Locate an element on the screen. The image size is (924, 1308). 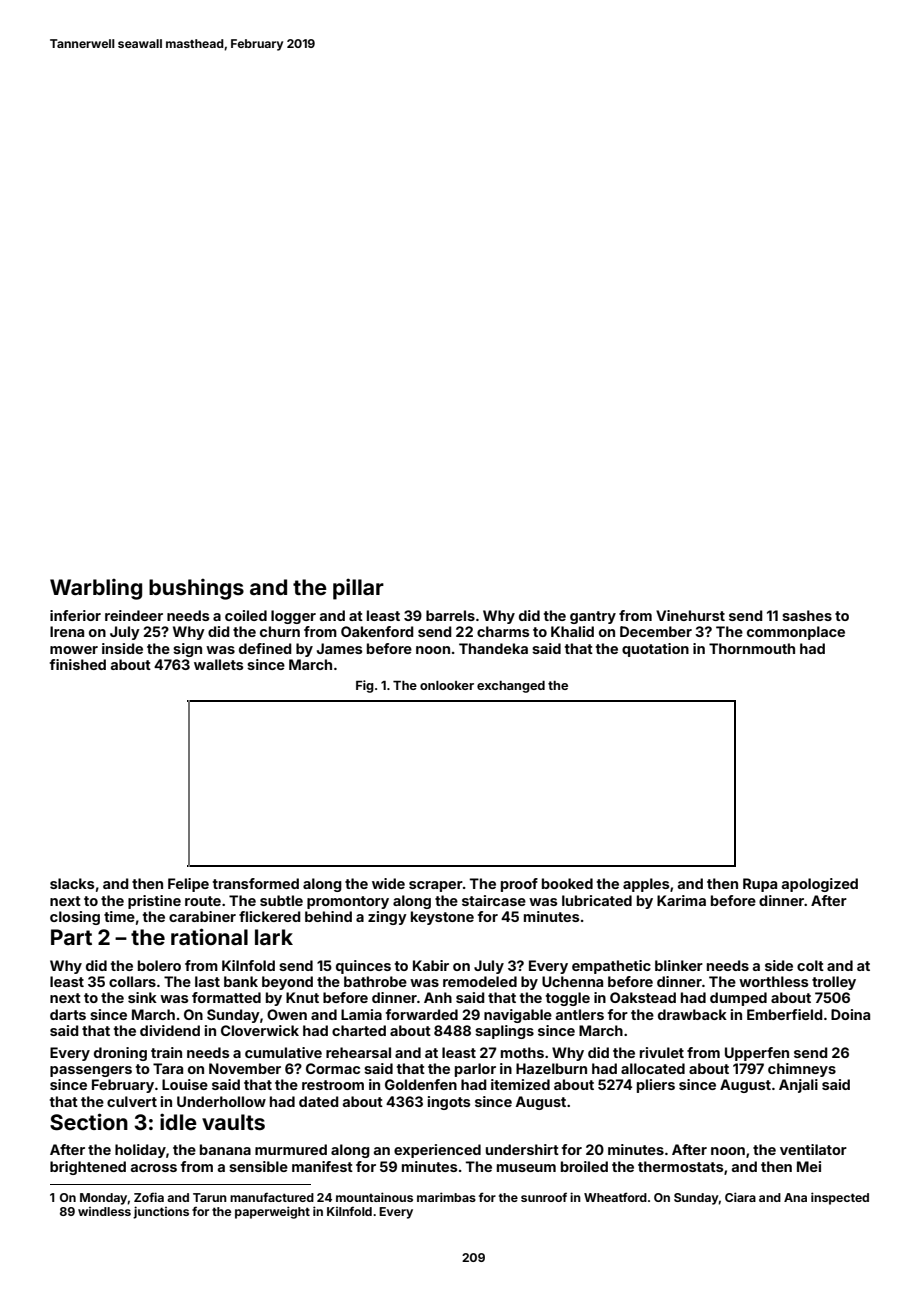
transformed is located at coordinates (256, 883).
